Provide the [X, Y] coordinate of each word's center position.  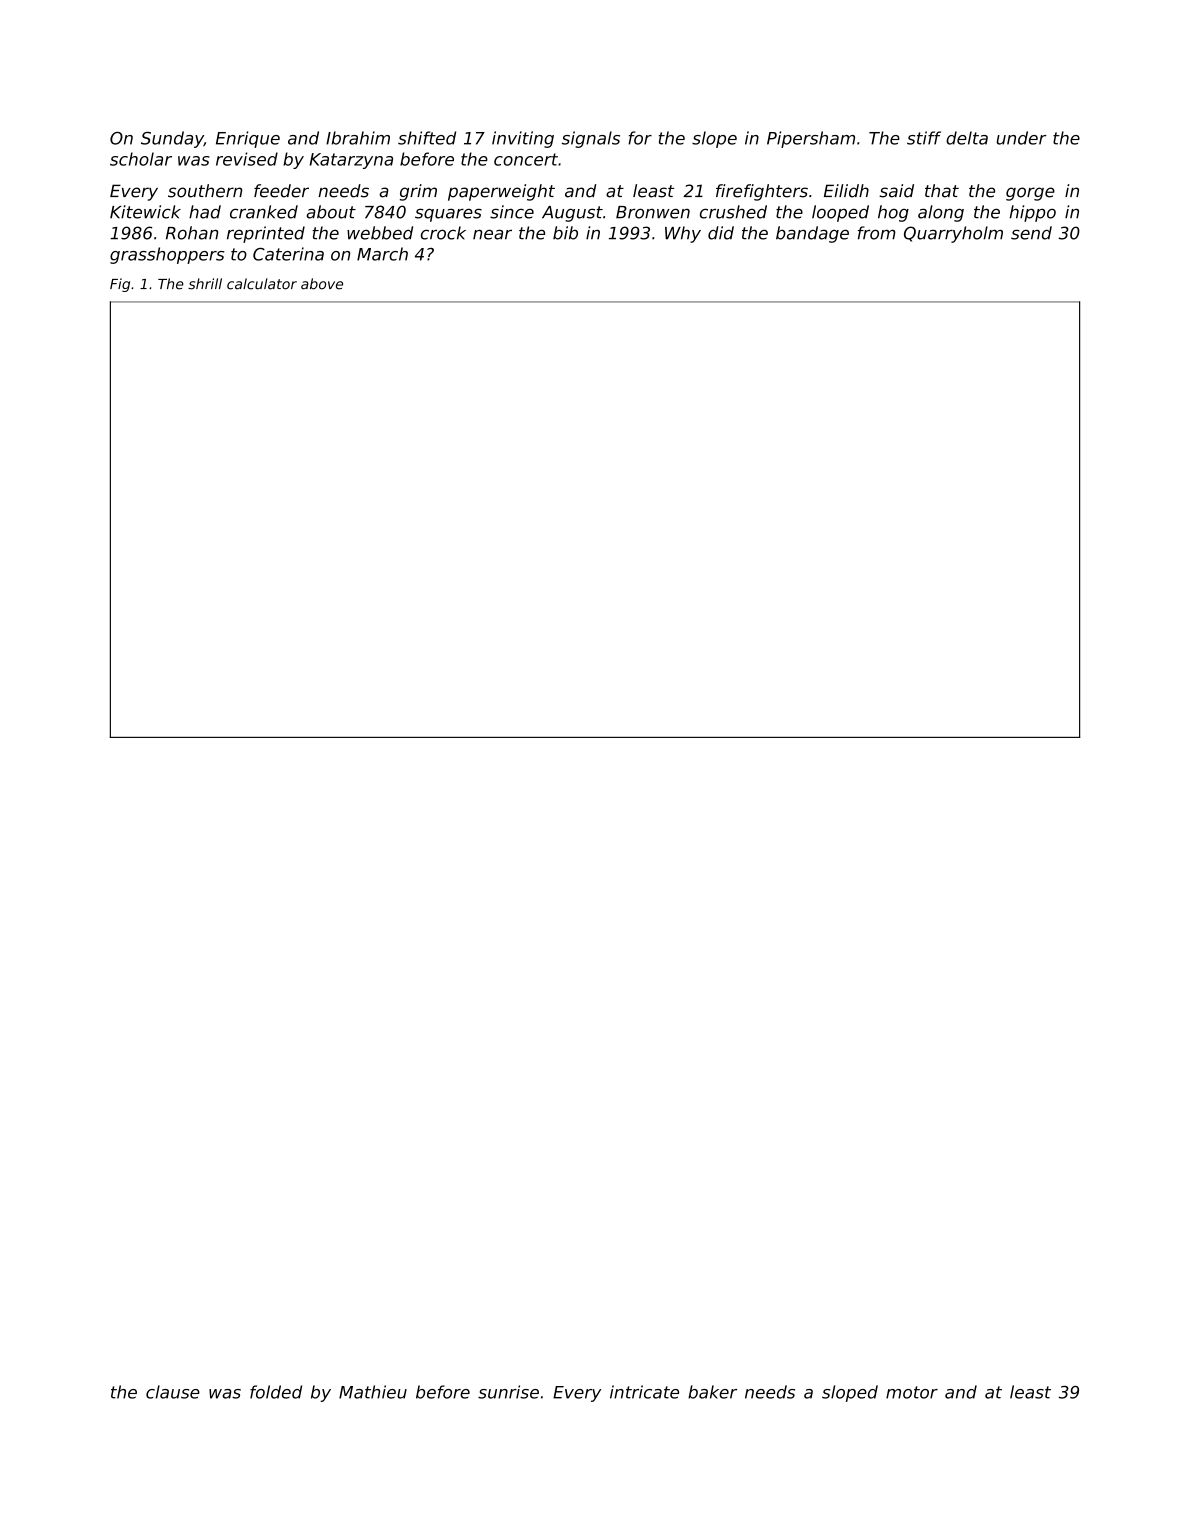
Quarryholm [953, 234]
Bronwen [653, 212]
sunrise [508, 1392]
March [382, 254]
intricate [644, 1392]
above [322, 284]
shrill [205, 284]
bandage [812, 234]
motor [912, 1392]
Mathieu [373, 1392]
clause [173, 1392]
